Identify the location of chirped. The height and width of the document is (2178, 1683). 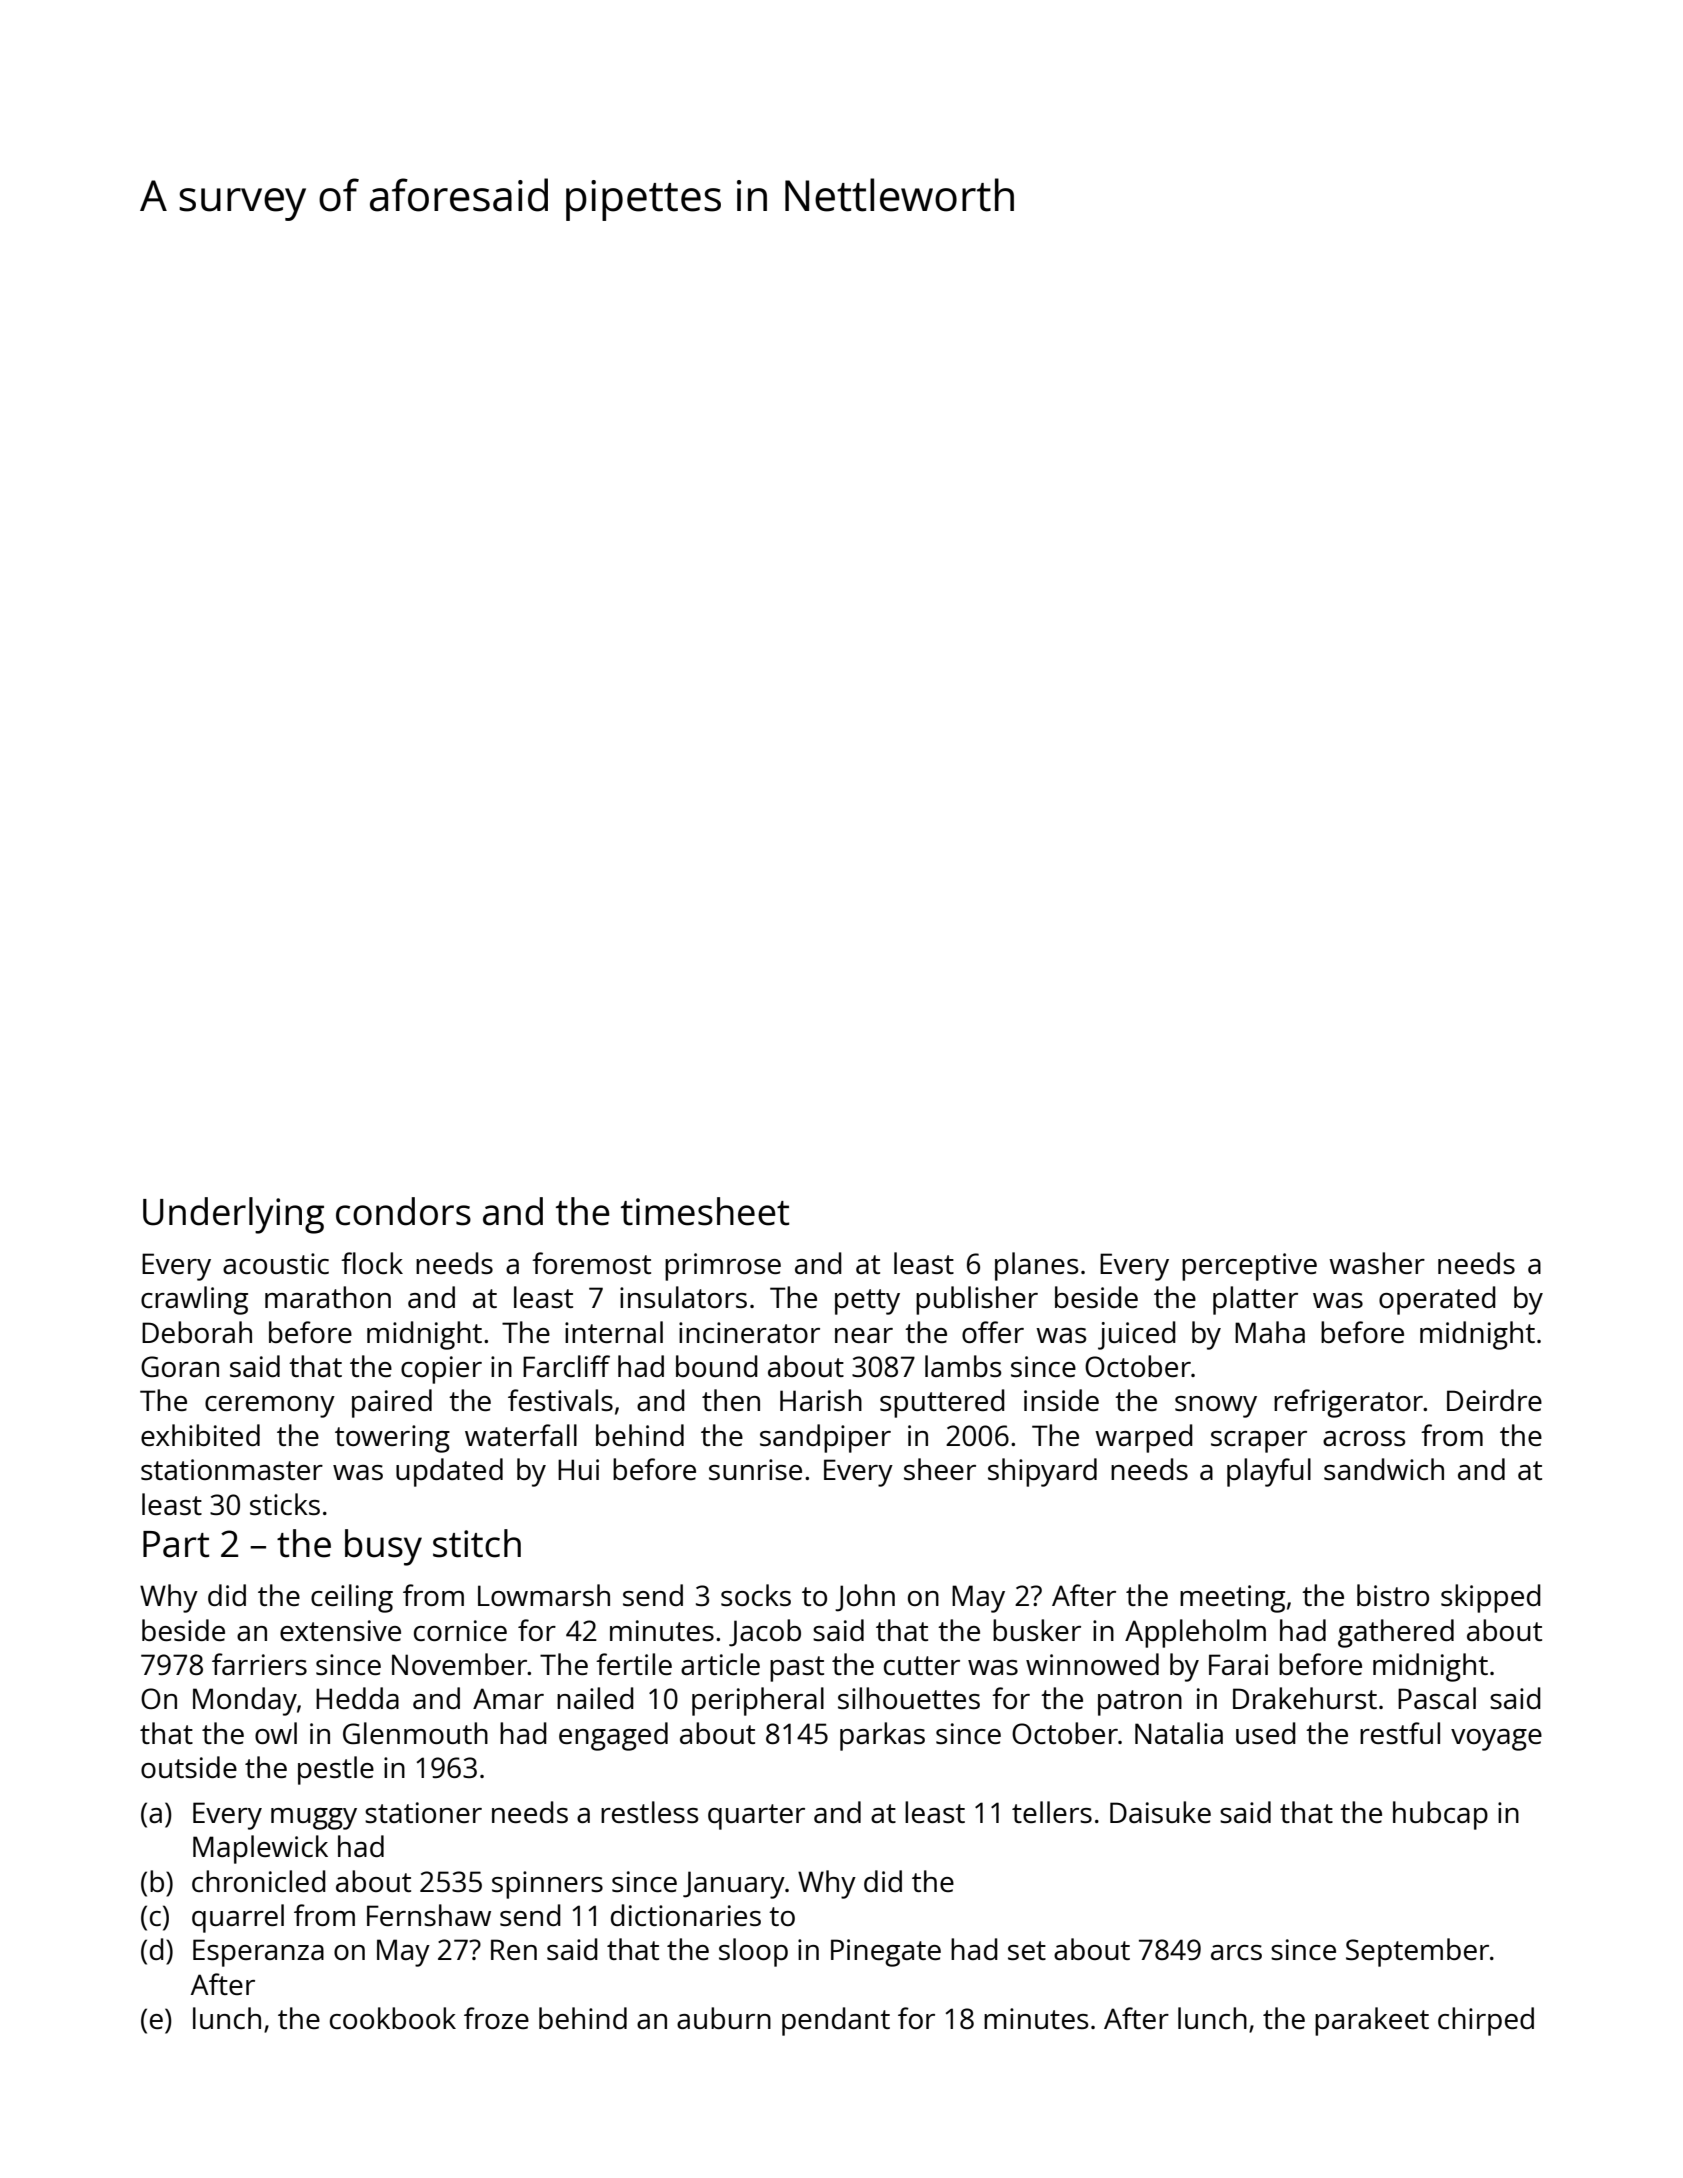
(1486, 2021).
